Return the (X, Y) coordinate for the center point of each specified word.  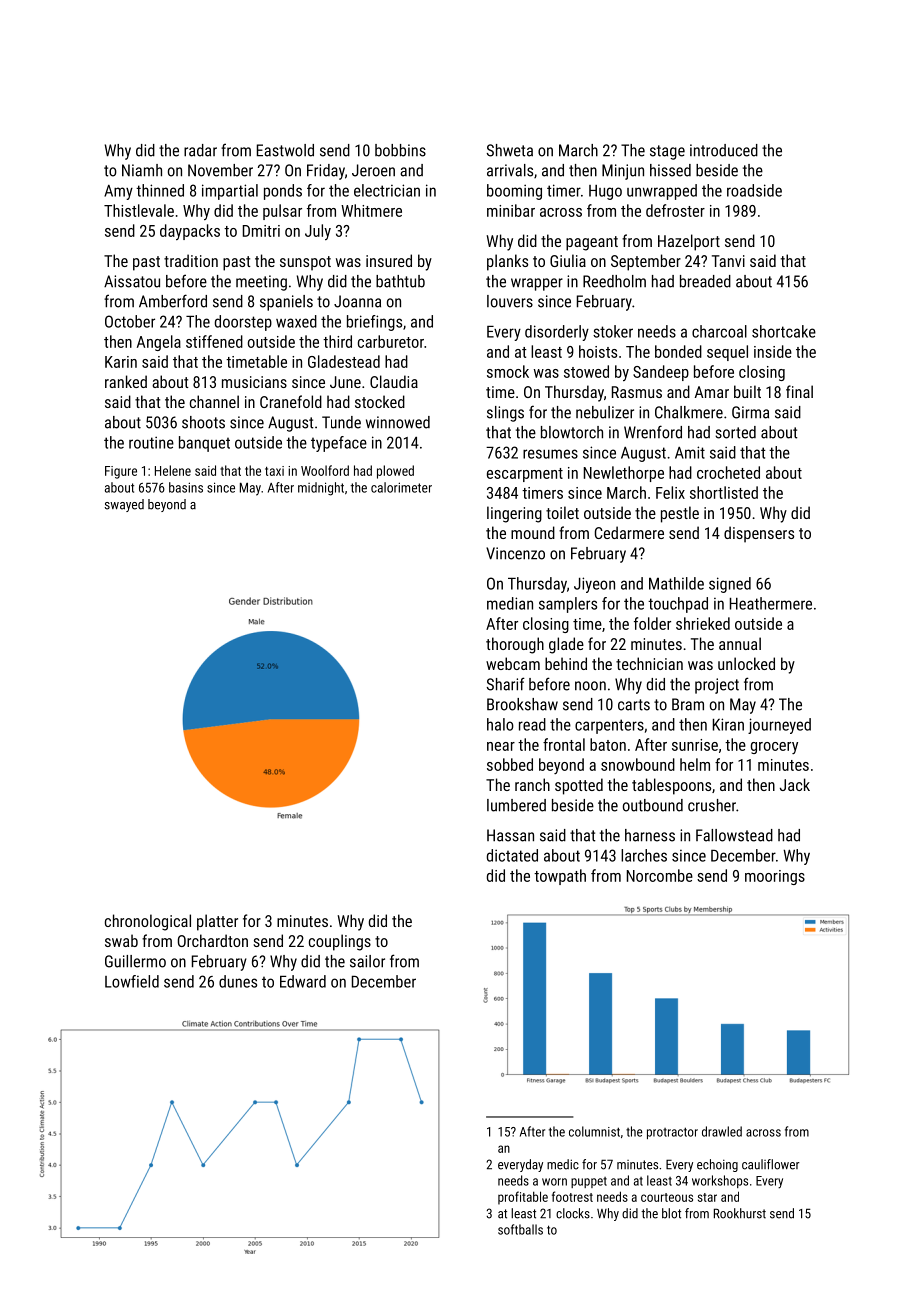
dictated (512, 855)
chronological (148, 922)
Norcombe (660, 875)
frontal (564, 744)
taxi (274, 471)
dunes (238, 981)
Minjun (623, 172)
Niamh (142, 170)
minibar (511, 210)
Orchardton (213, 940)
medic (563, 1164)
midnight (321, 489)
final (799, 391)
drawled (722, 1131)
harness (650, 835)
